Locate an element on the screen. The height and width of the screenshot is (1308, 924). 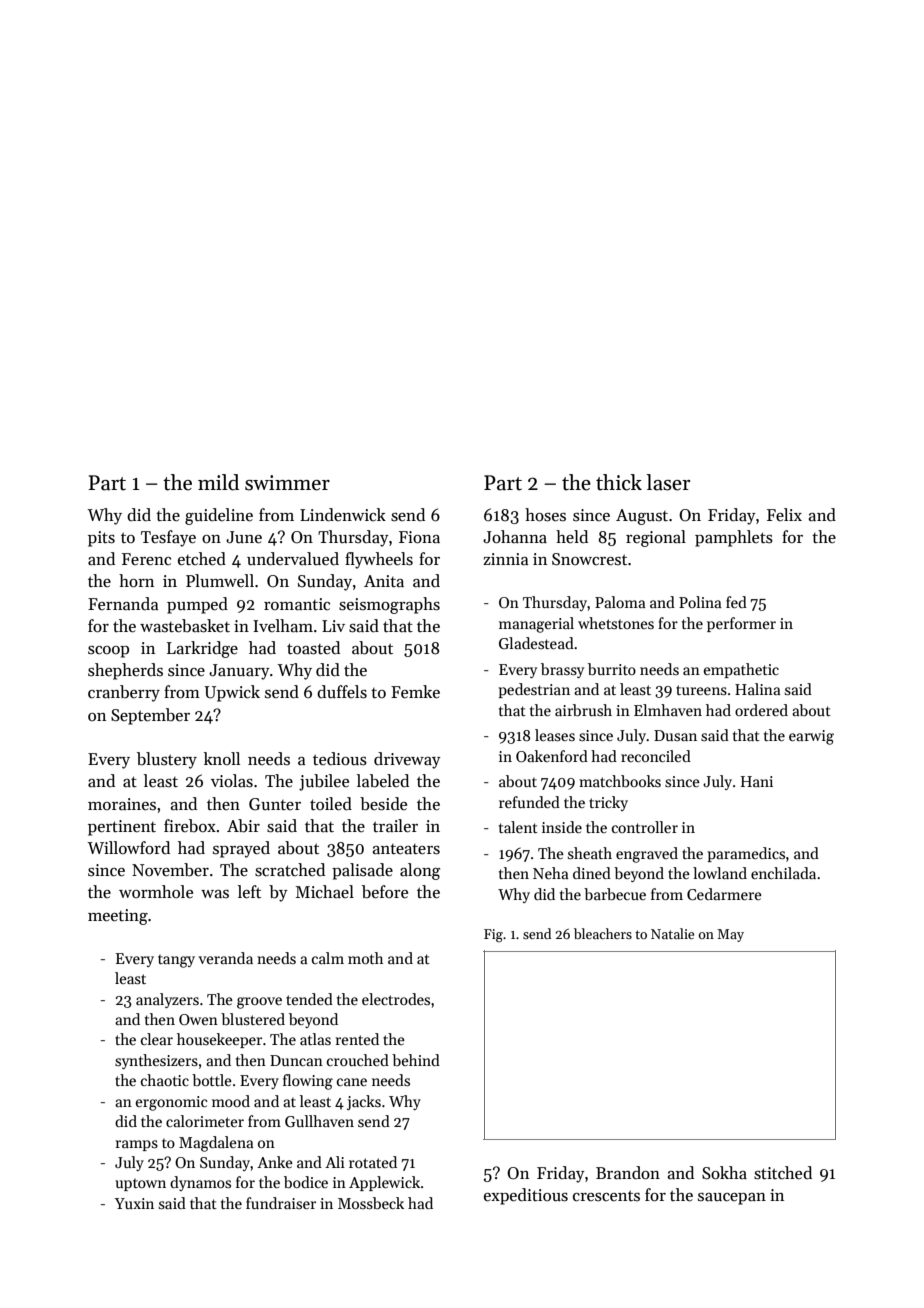
Gullhaven is located at coordinates (319, 1121).
